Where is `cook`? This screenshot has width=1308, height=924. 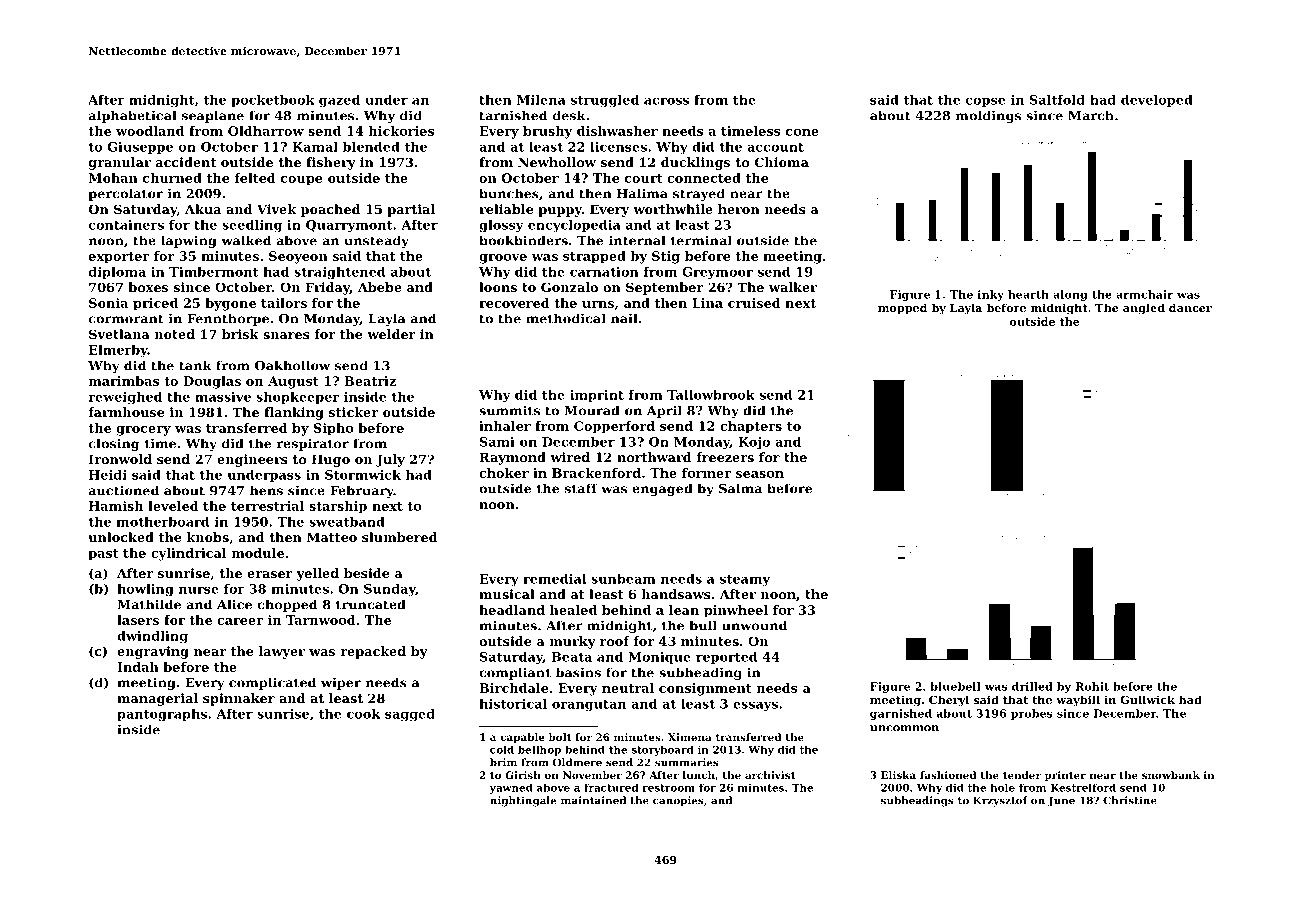 cook is located at coordinates (363, 714).
